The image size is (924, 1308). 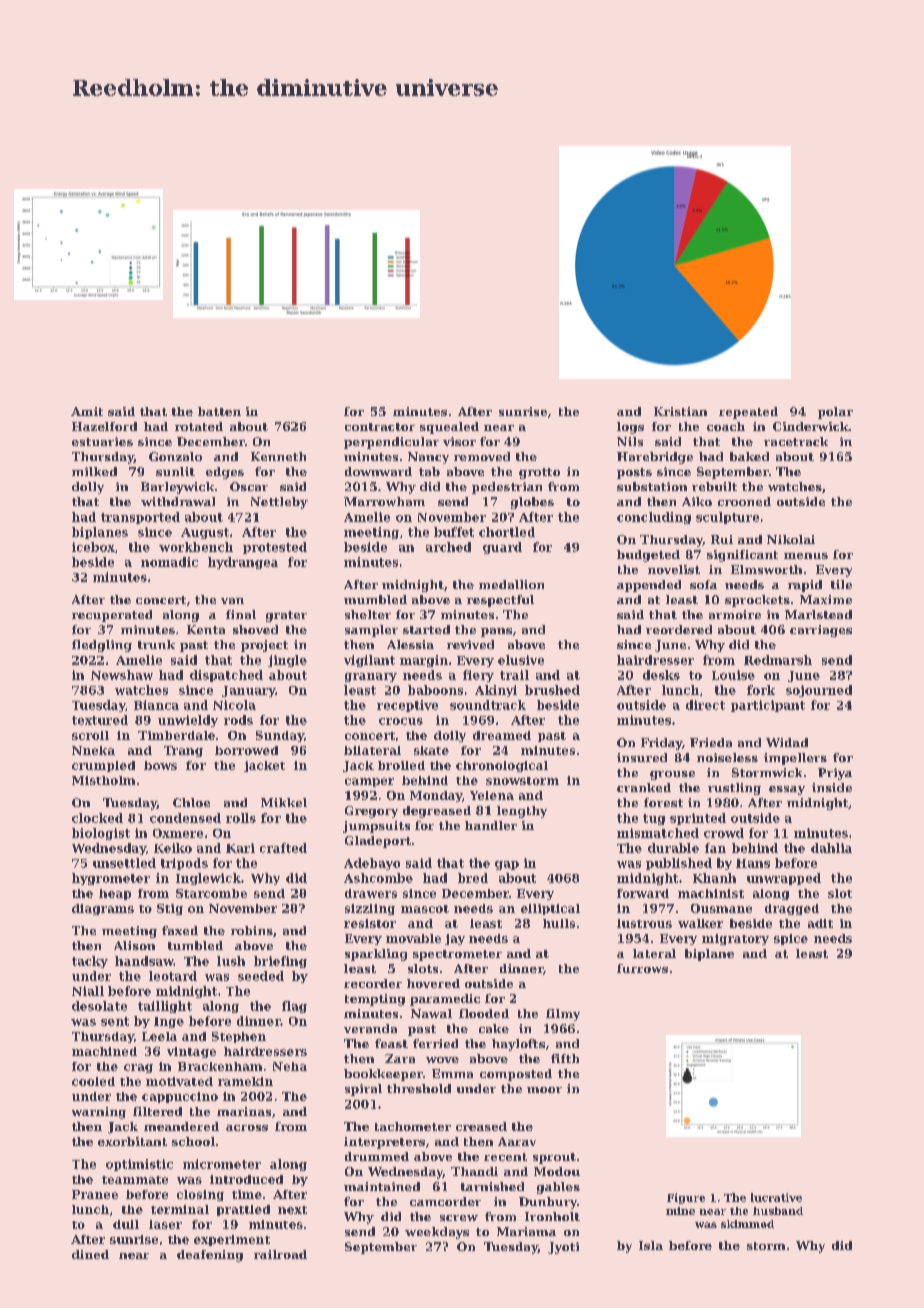 What do you see at coordinates (180, 930) in the page?
I see `faxed` at bounding box center [180, 930].
